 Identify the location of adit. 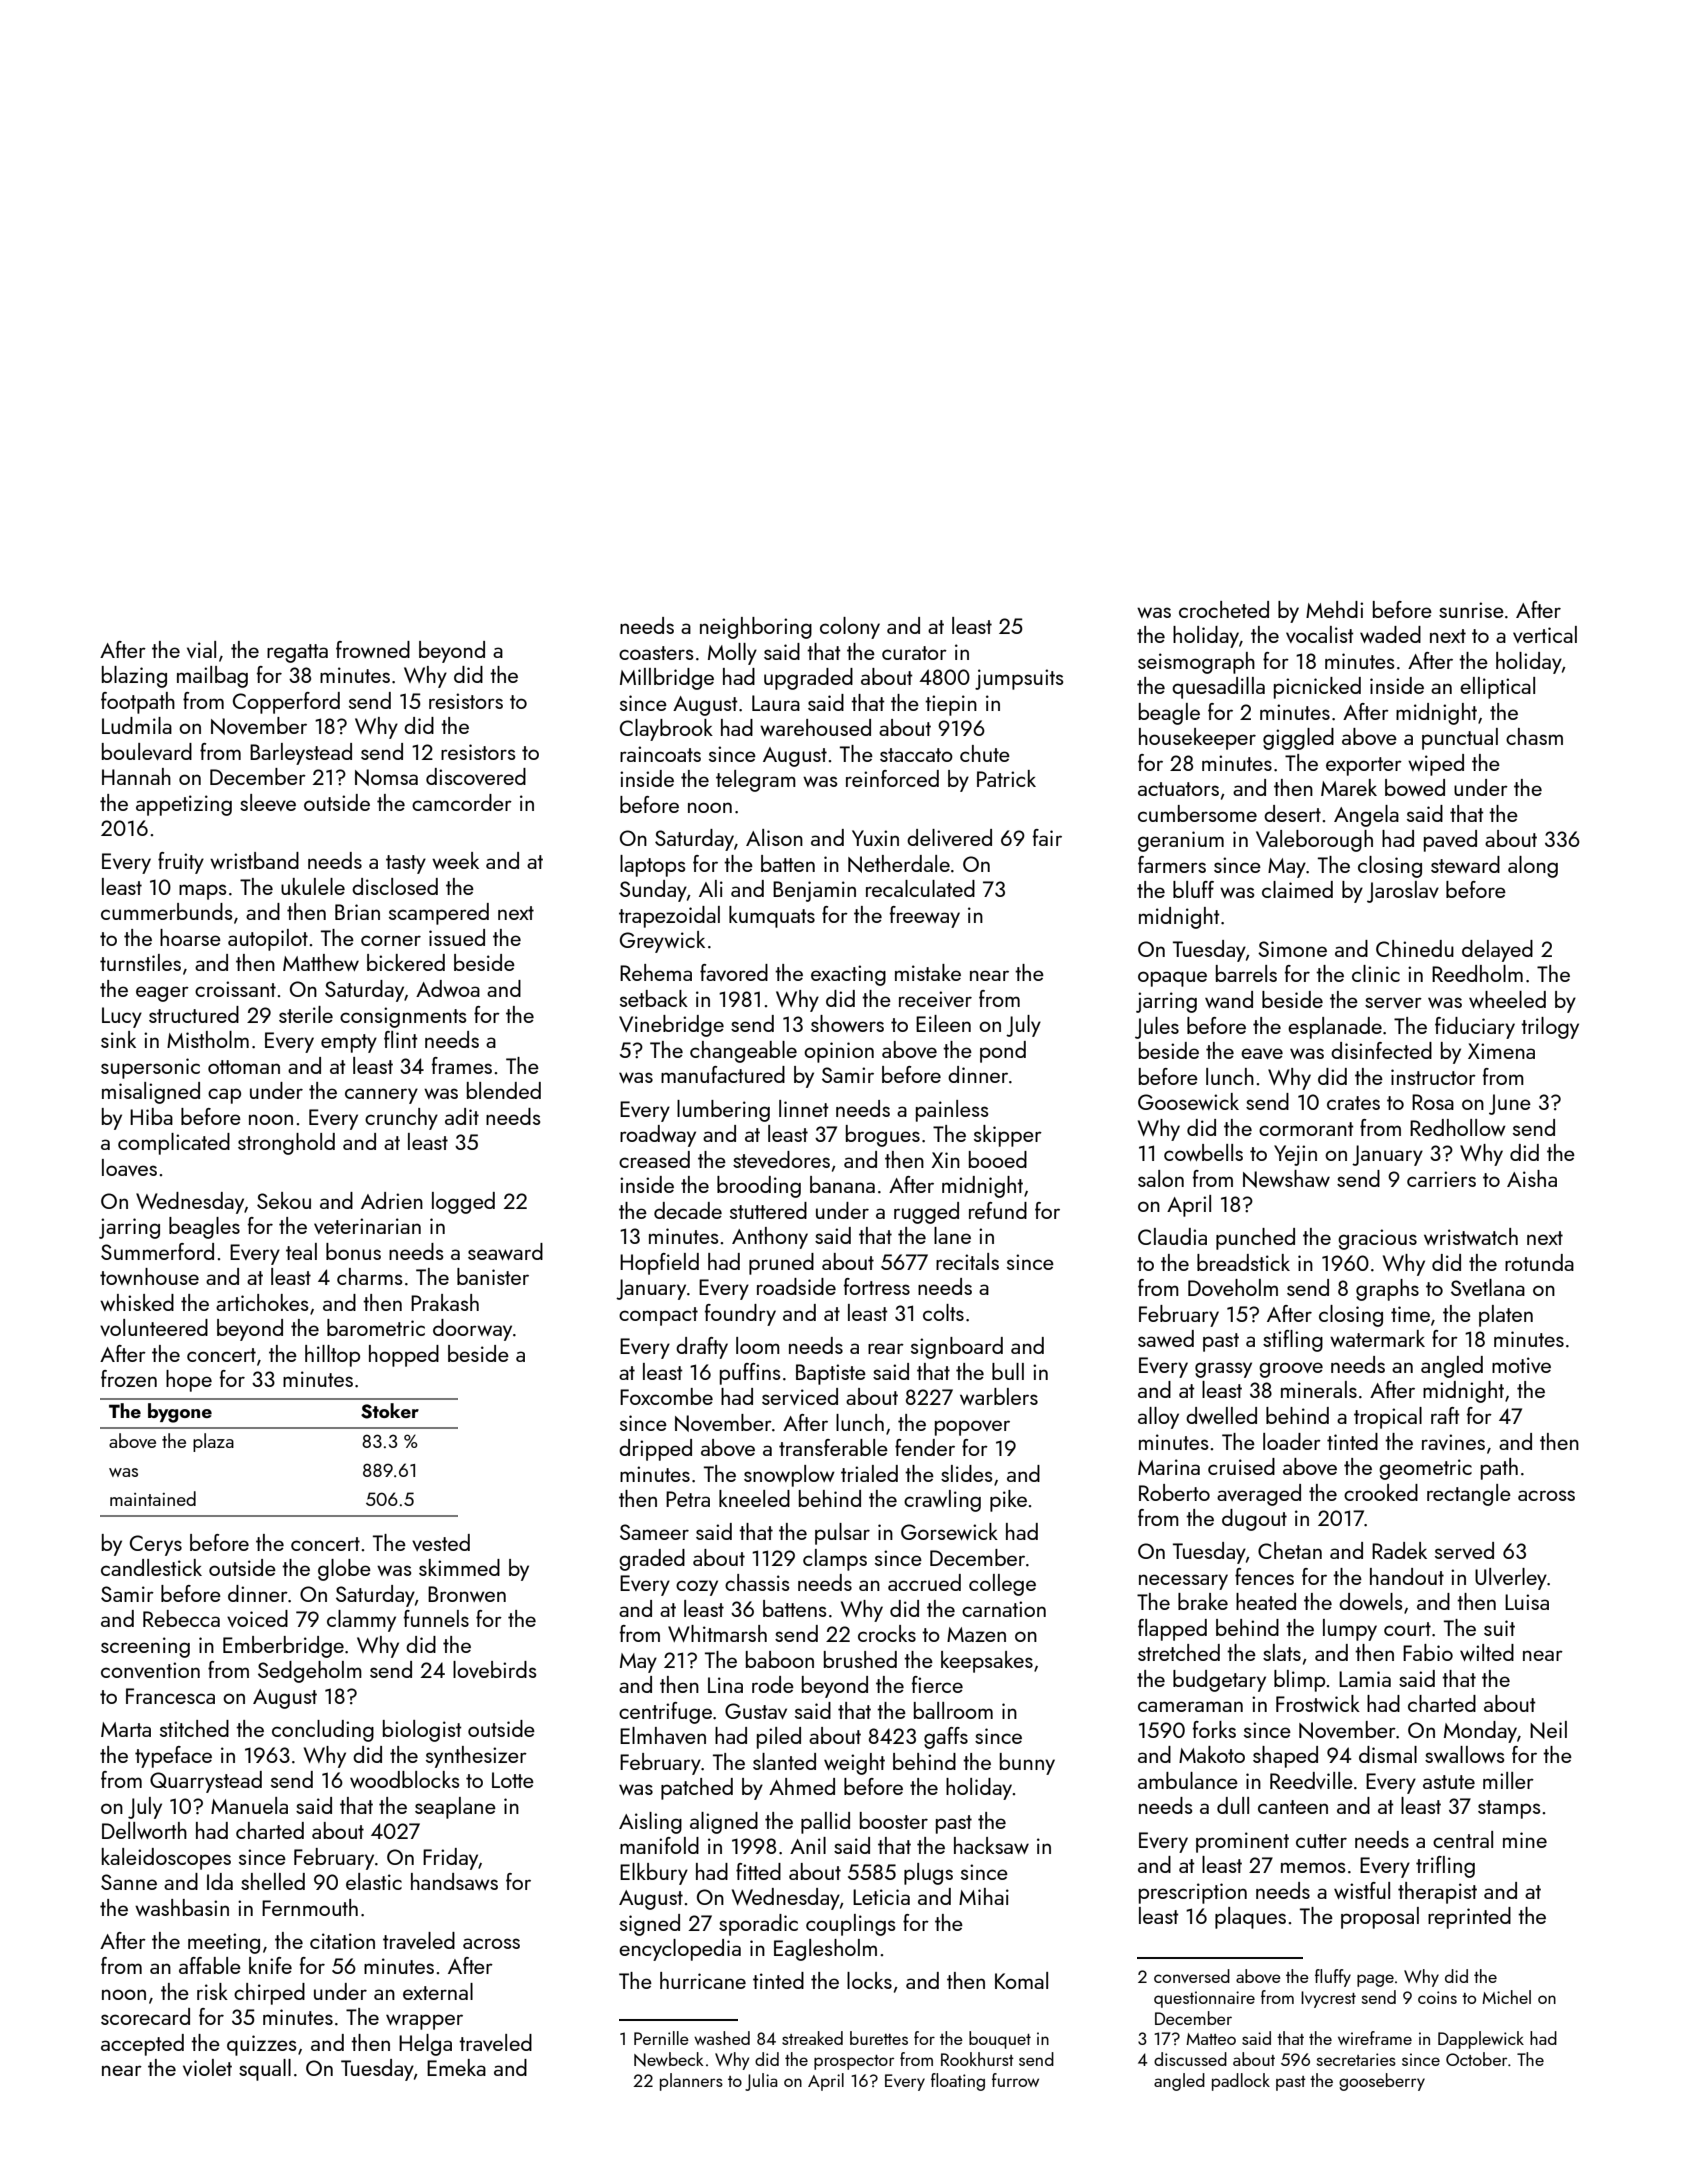
(462, 1116).
